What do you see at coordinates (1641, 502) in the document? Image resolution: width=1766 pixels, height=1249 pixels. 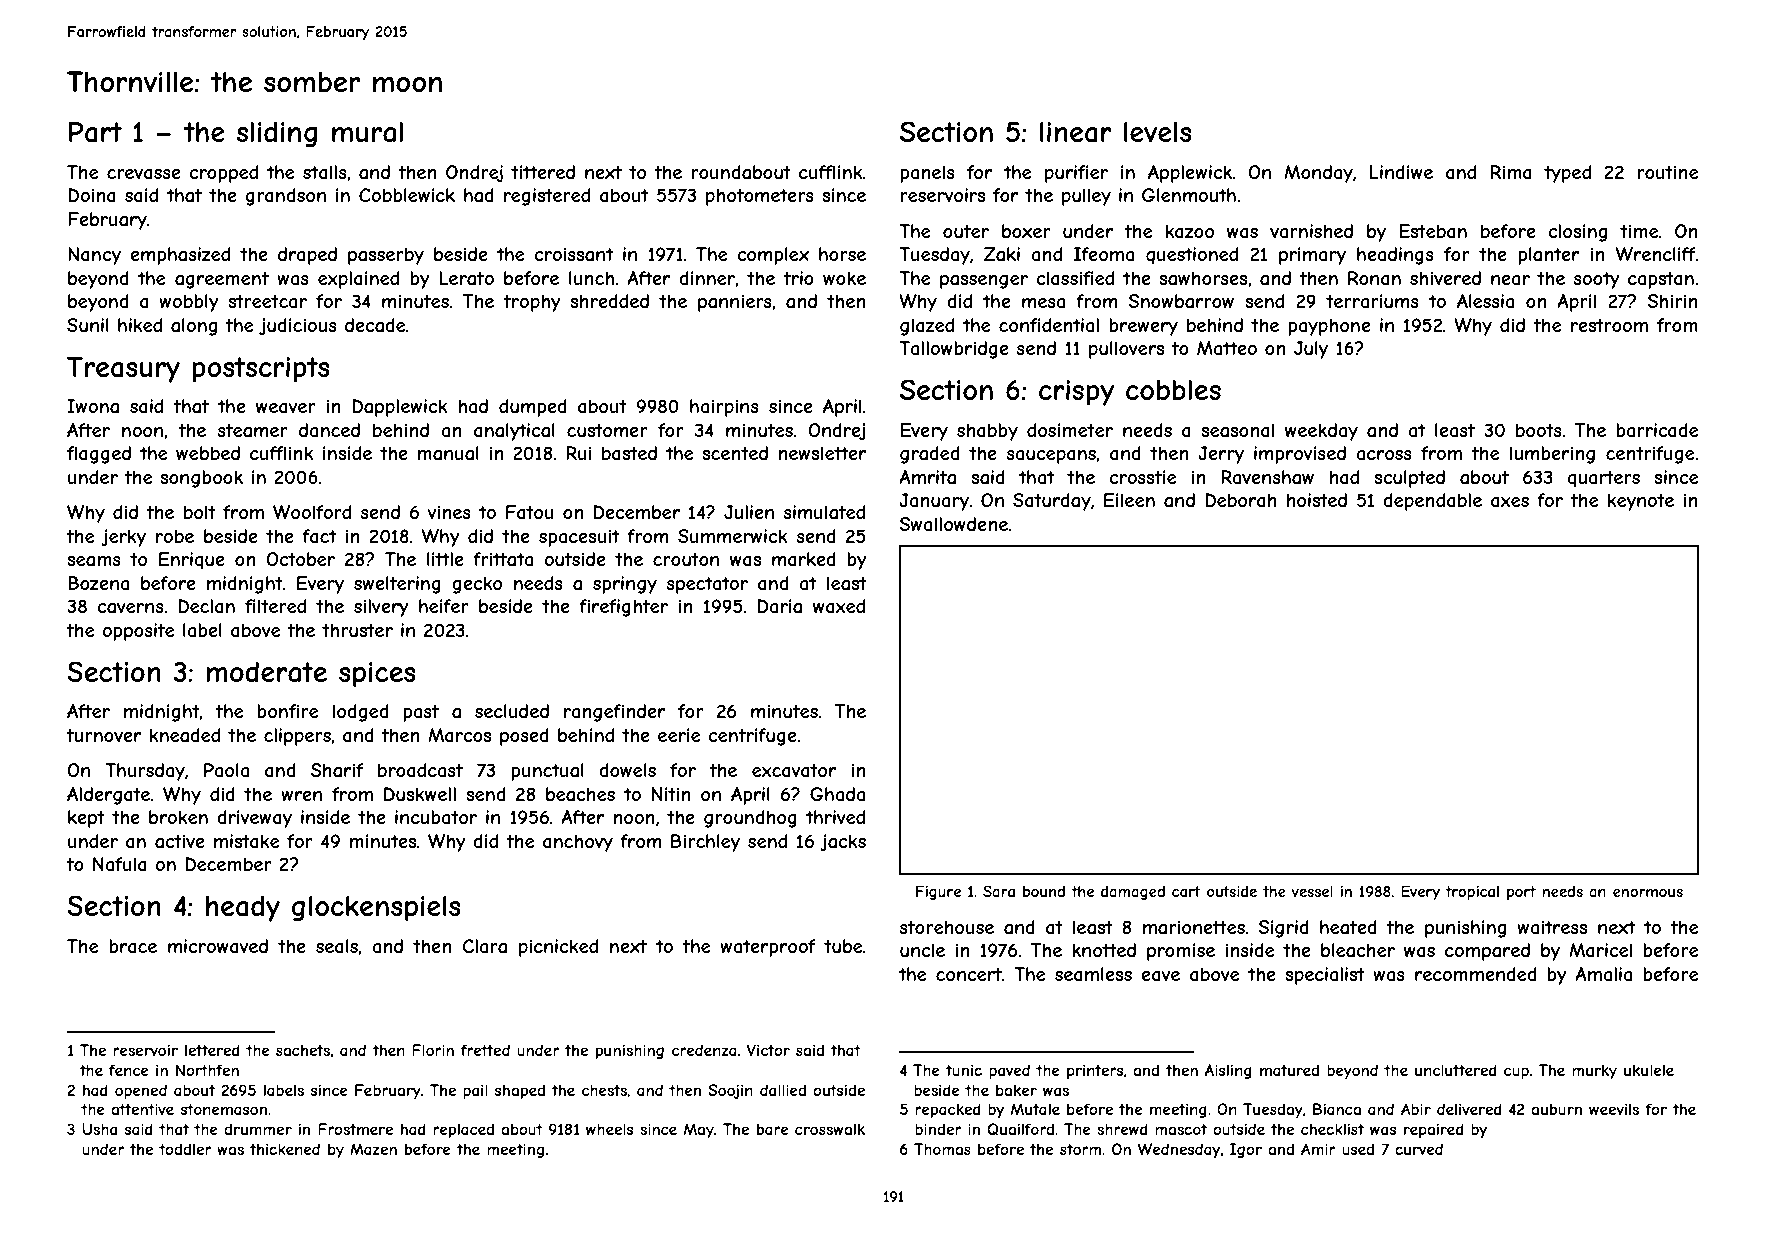 I see `keynote` at bounding box center [1641, 502].
